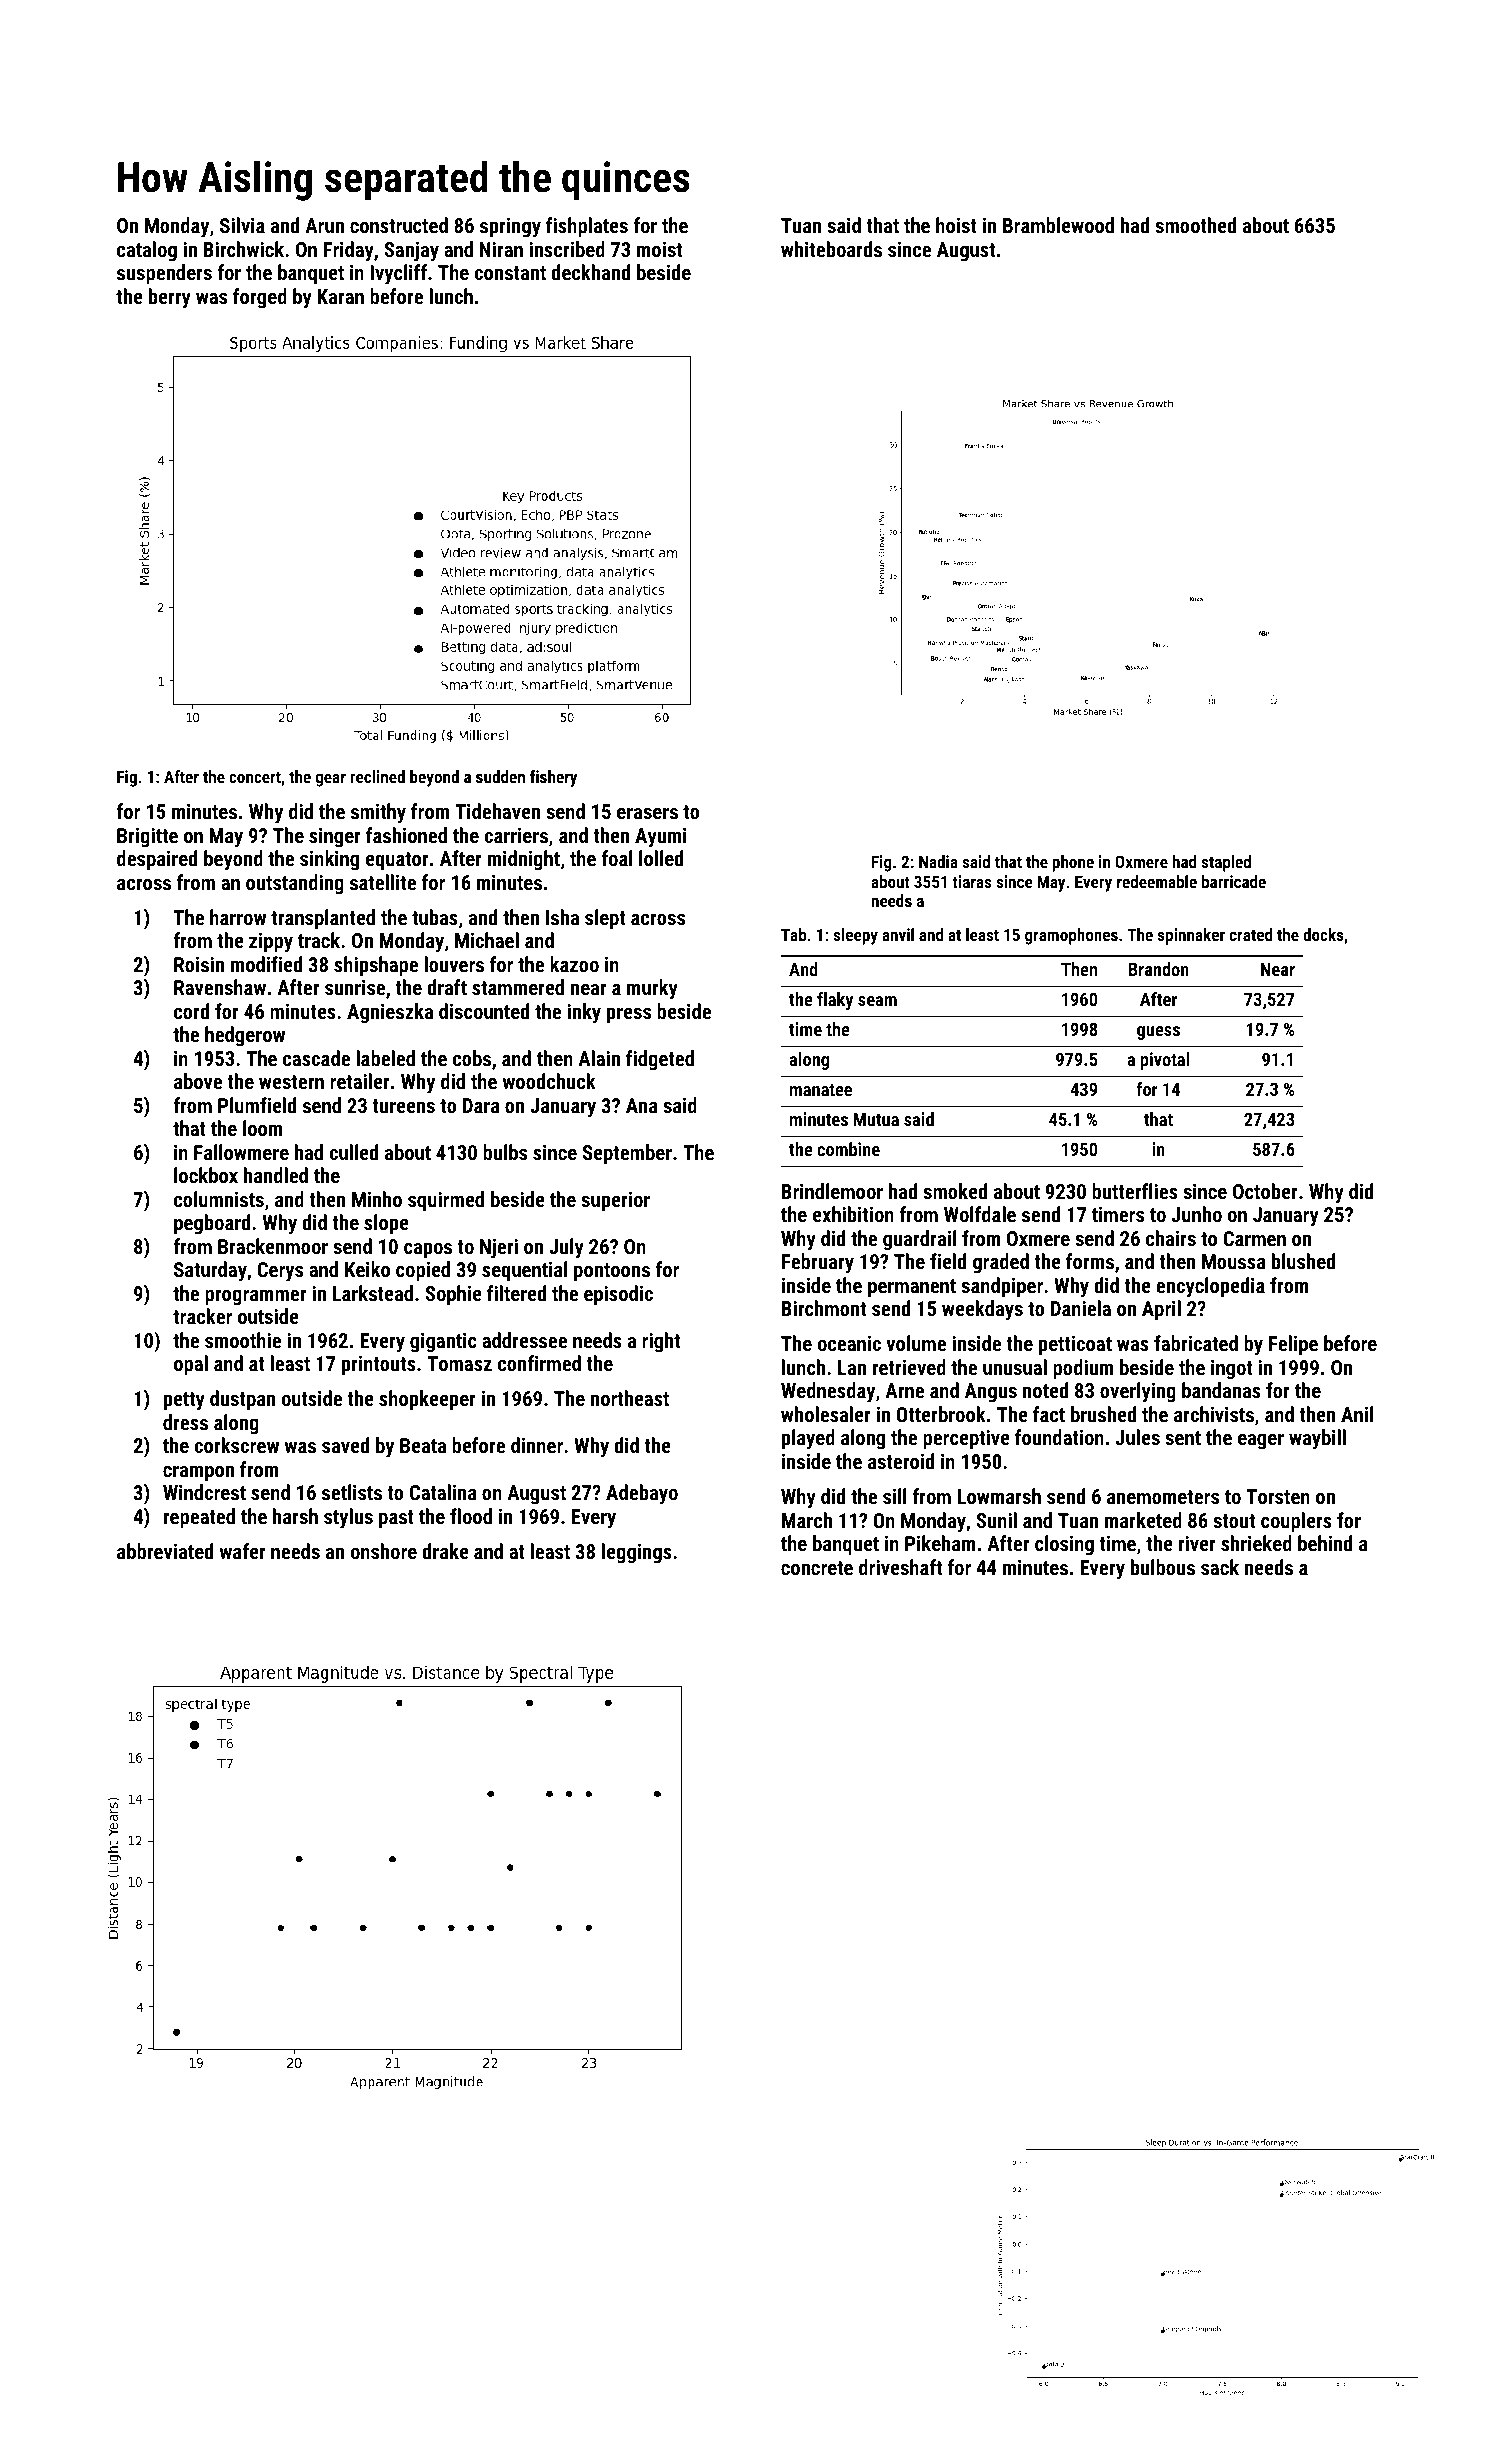 The height and width of the page is (2464, 1496). Describe the element at coordinates (1058, 225) in the page. I see `Bramblewood` at that location.
